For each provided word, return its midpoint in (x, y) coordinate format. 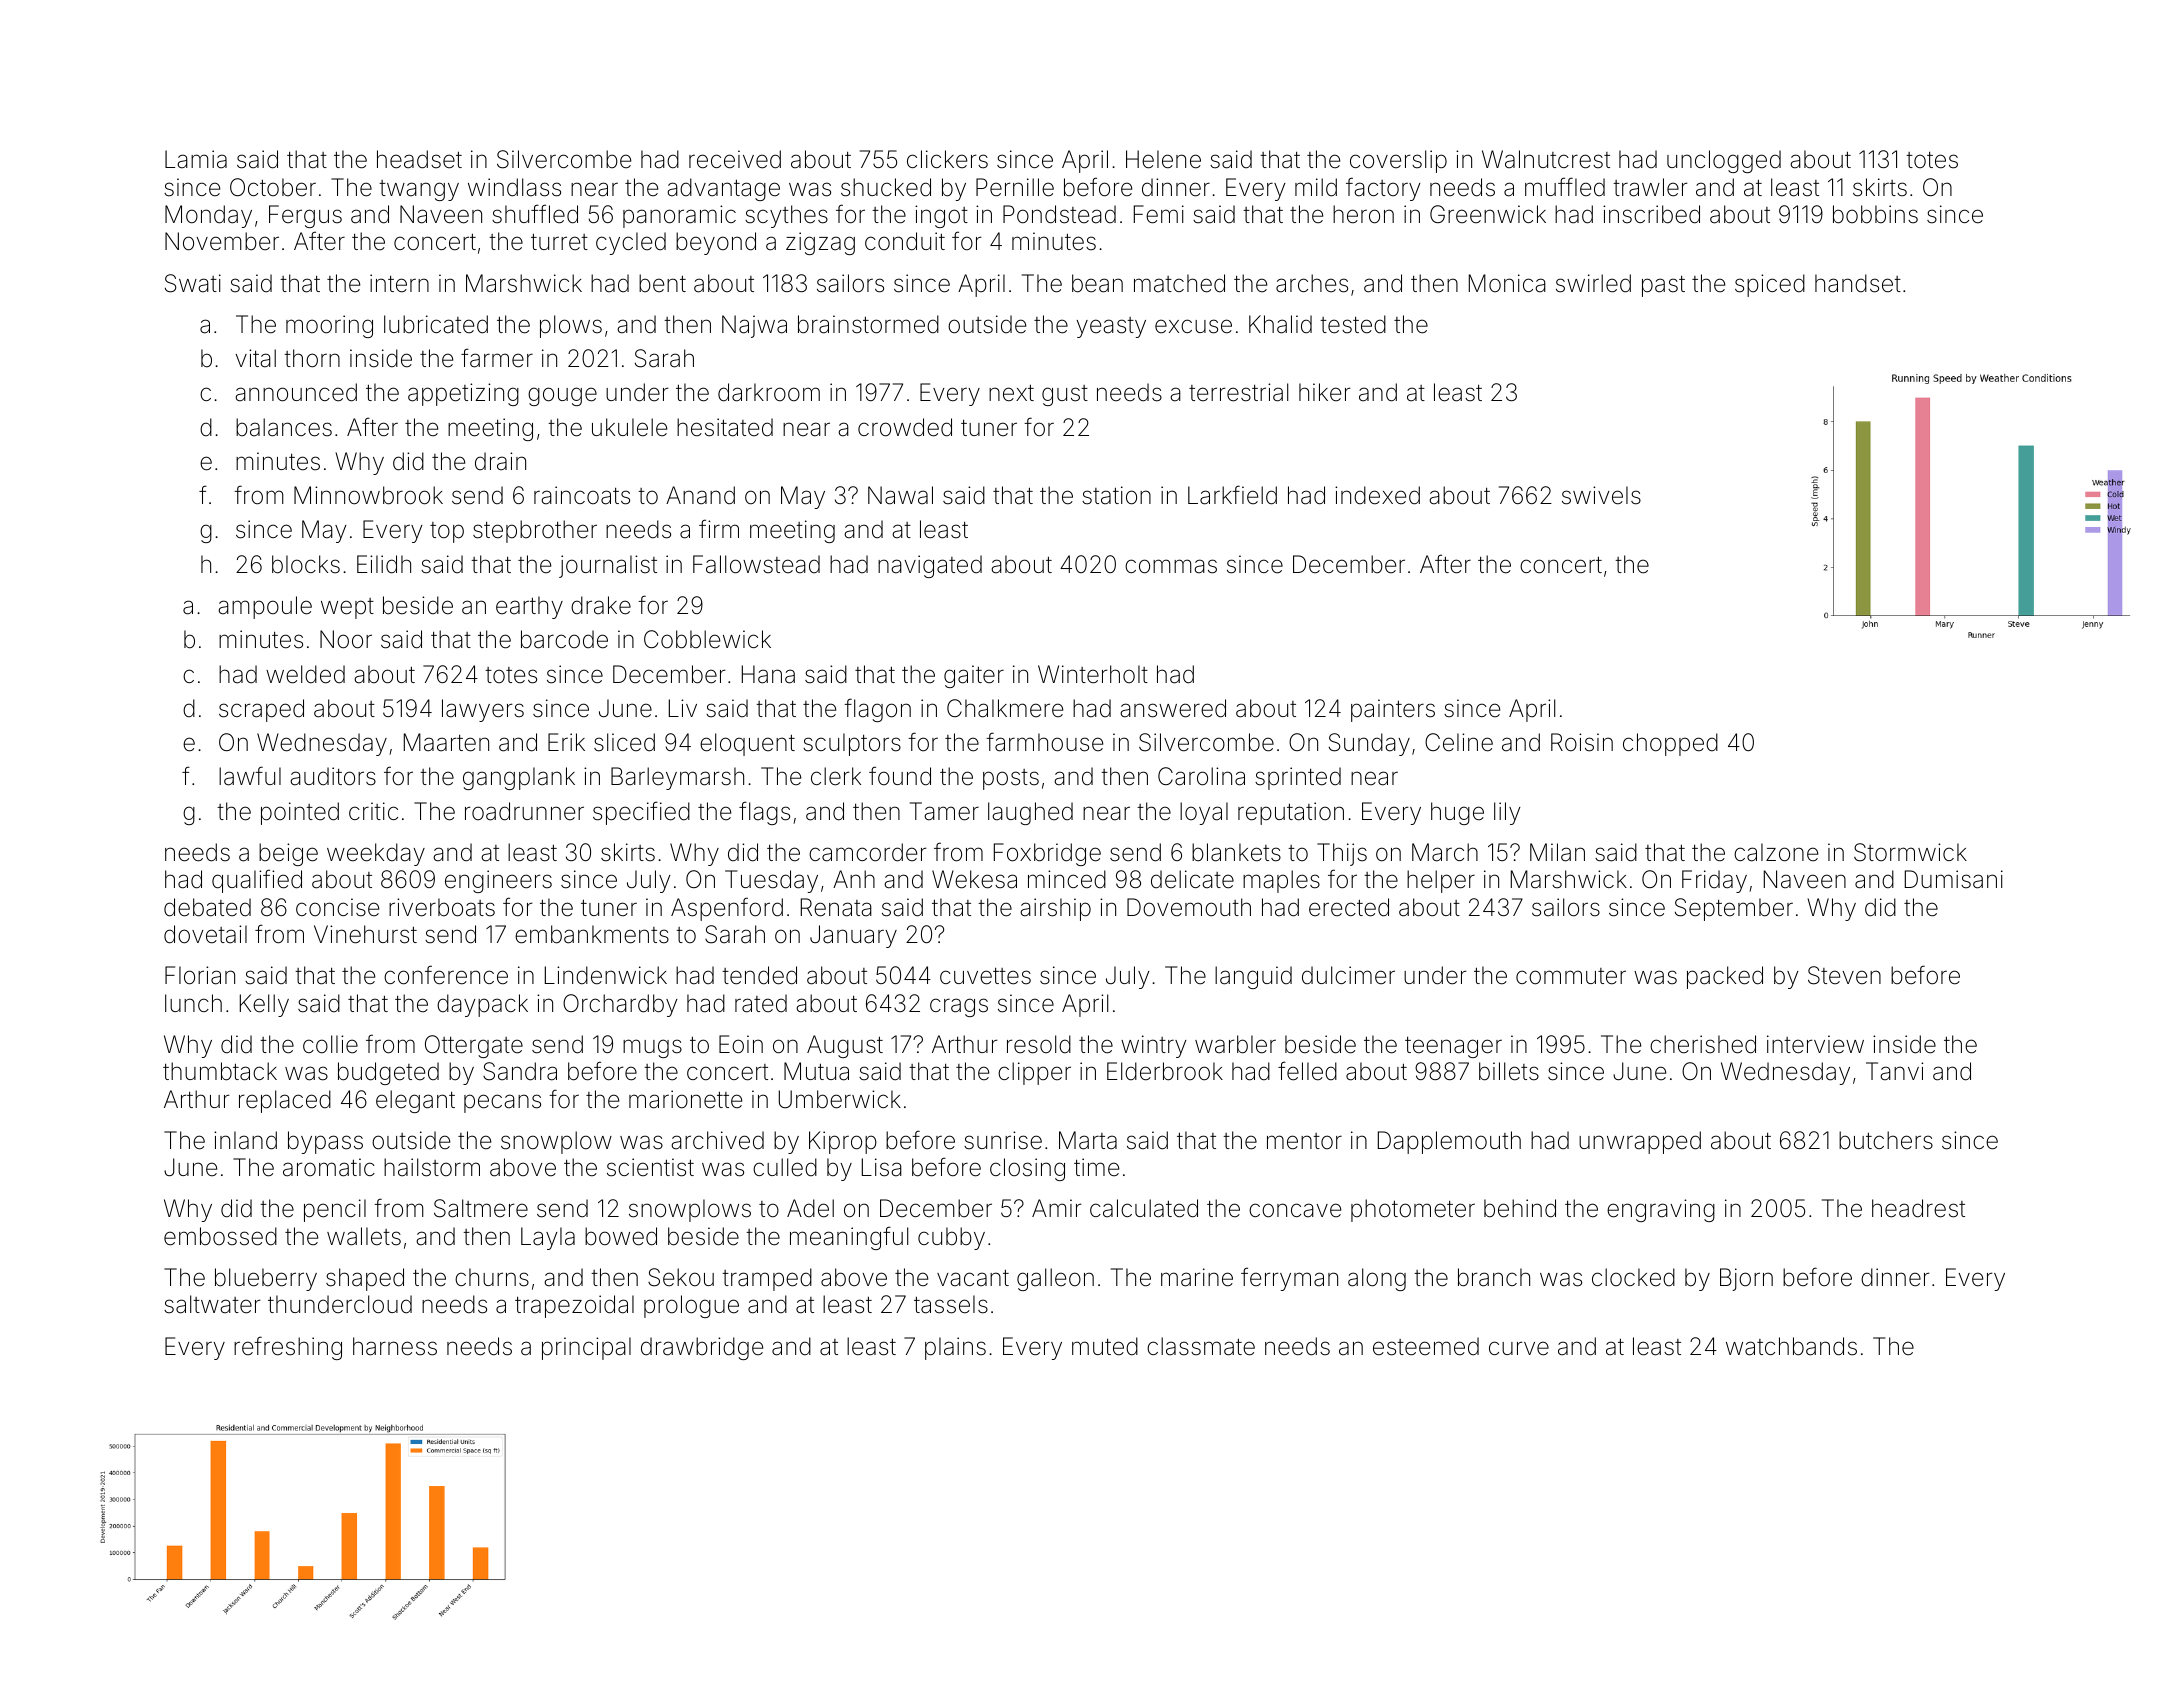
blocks (306, 564)
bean (1097, 283)
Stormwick (1910, 852)
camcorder (868, 852)
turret (559, 242)
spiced (1770, 285)
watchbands (1791, 1346)
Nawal (900, 495)
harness (395, 1346)
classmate (1201, 1346)
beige (288, 854)
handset (1858, 283)
